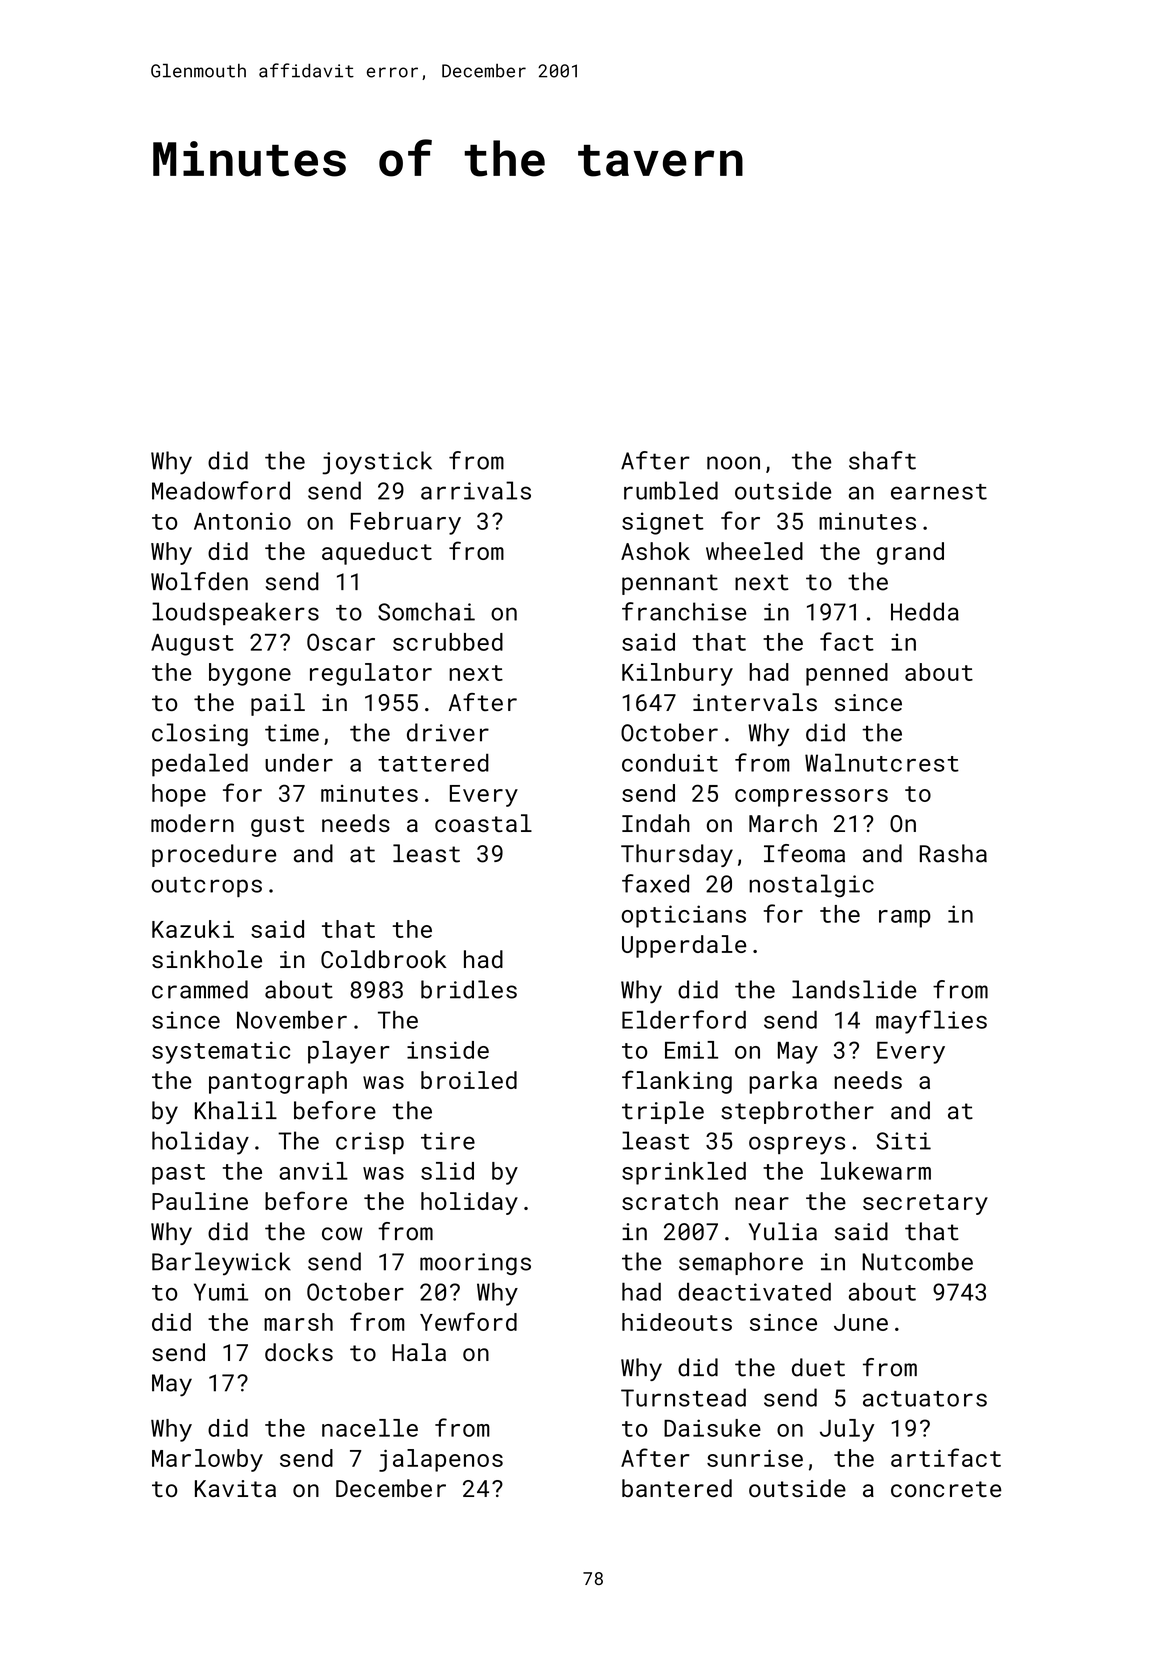 The height and width of the page is (1654, 1165). What do you see at coordinates (221, 490) in the page?
I see `Meadowford` at bounding box center [221, 490].
